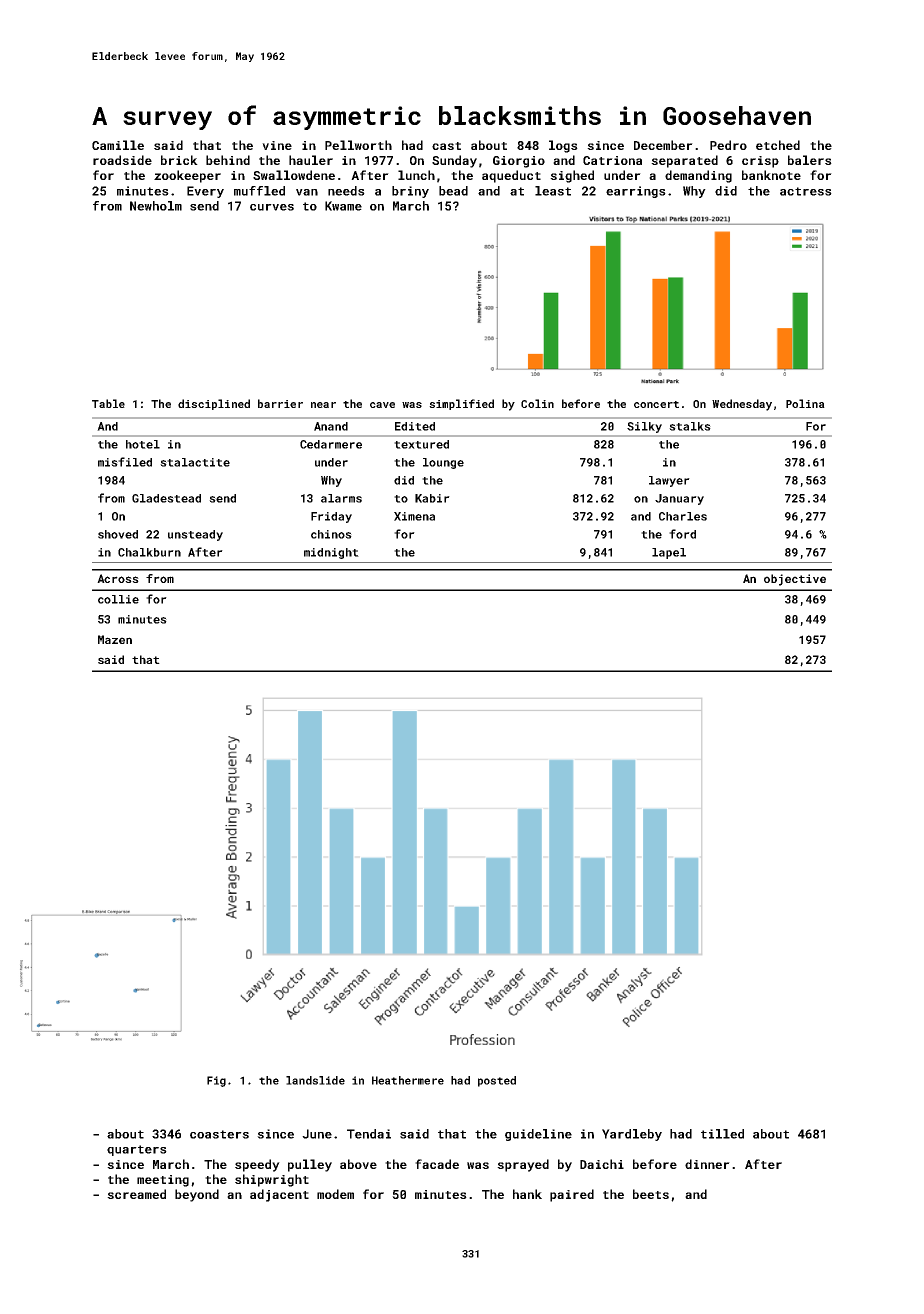 The image size is (924, 1314). I want to click on demanding, so click(698, 176).
